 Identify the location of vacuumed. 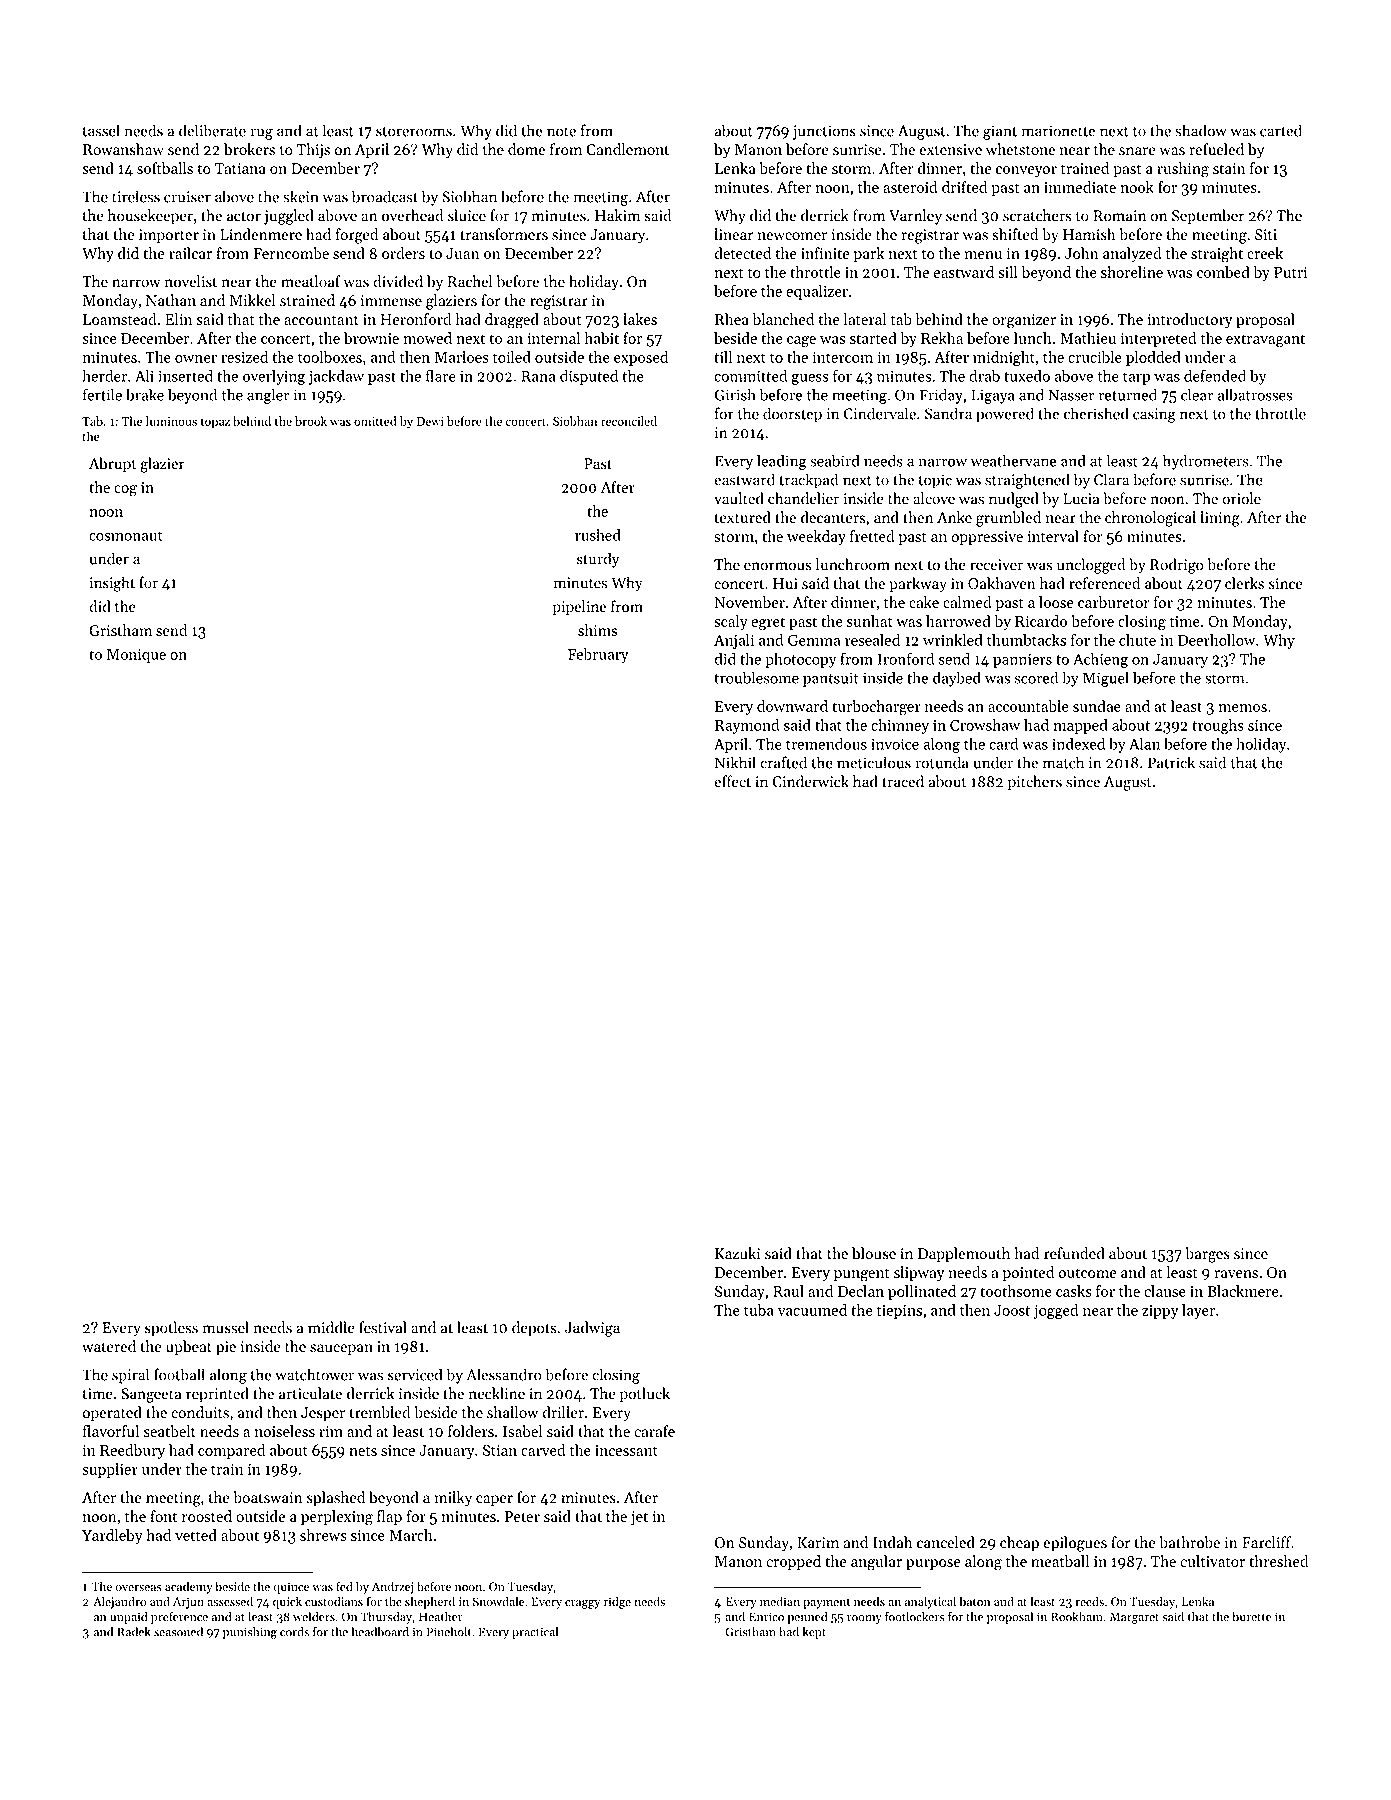
(812, 1310).
